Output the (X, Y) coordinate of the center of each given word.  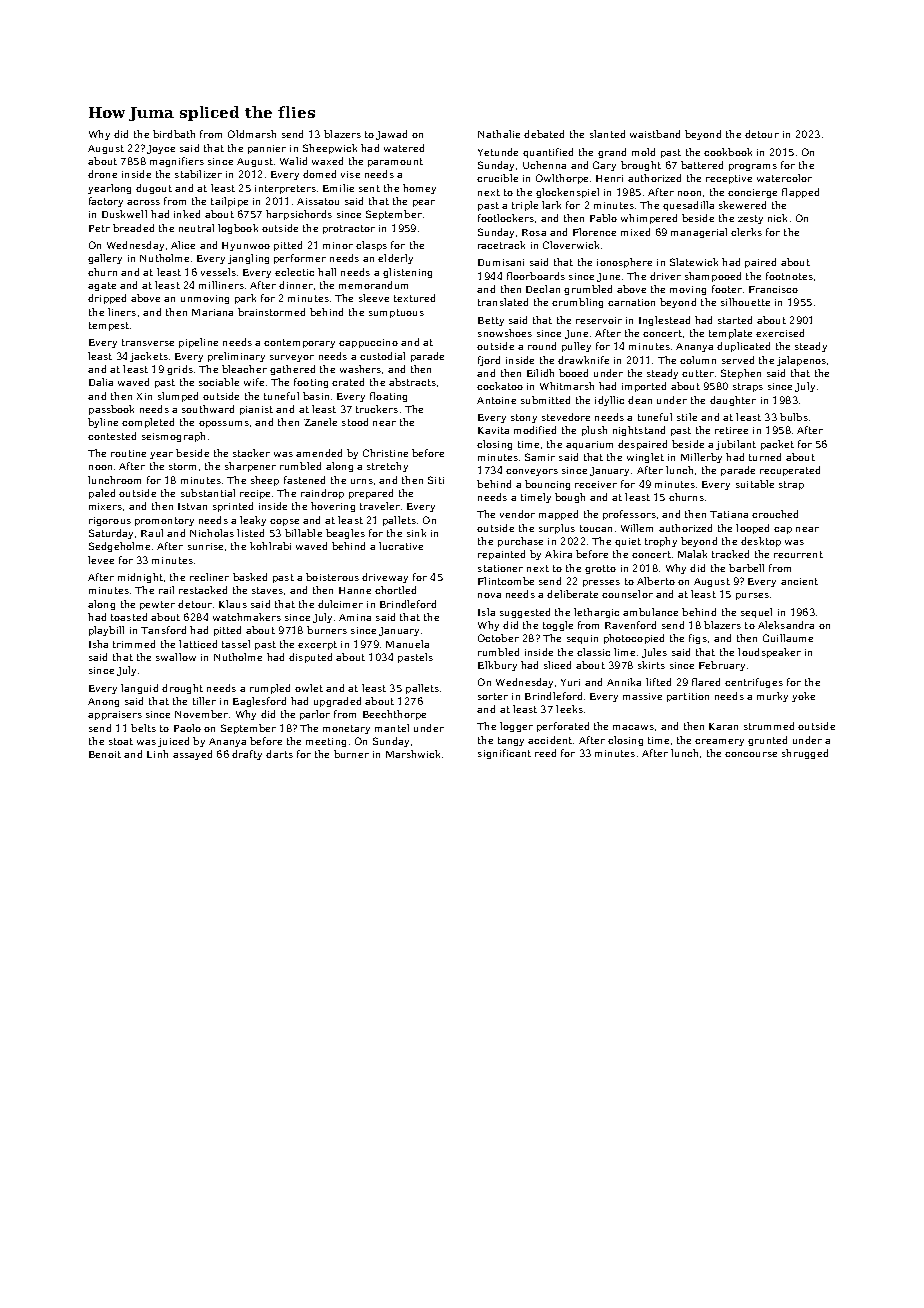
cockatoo (500, 386)
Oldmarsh (252, 134)
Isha (98, 644)
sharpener (250, 467)
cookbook (728, 152)
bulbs (794, 417)
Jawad (391, 135)
